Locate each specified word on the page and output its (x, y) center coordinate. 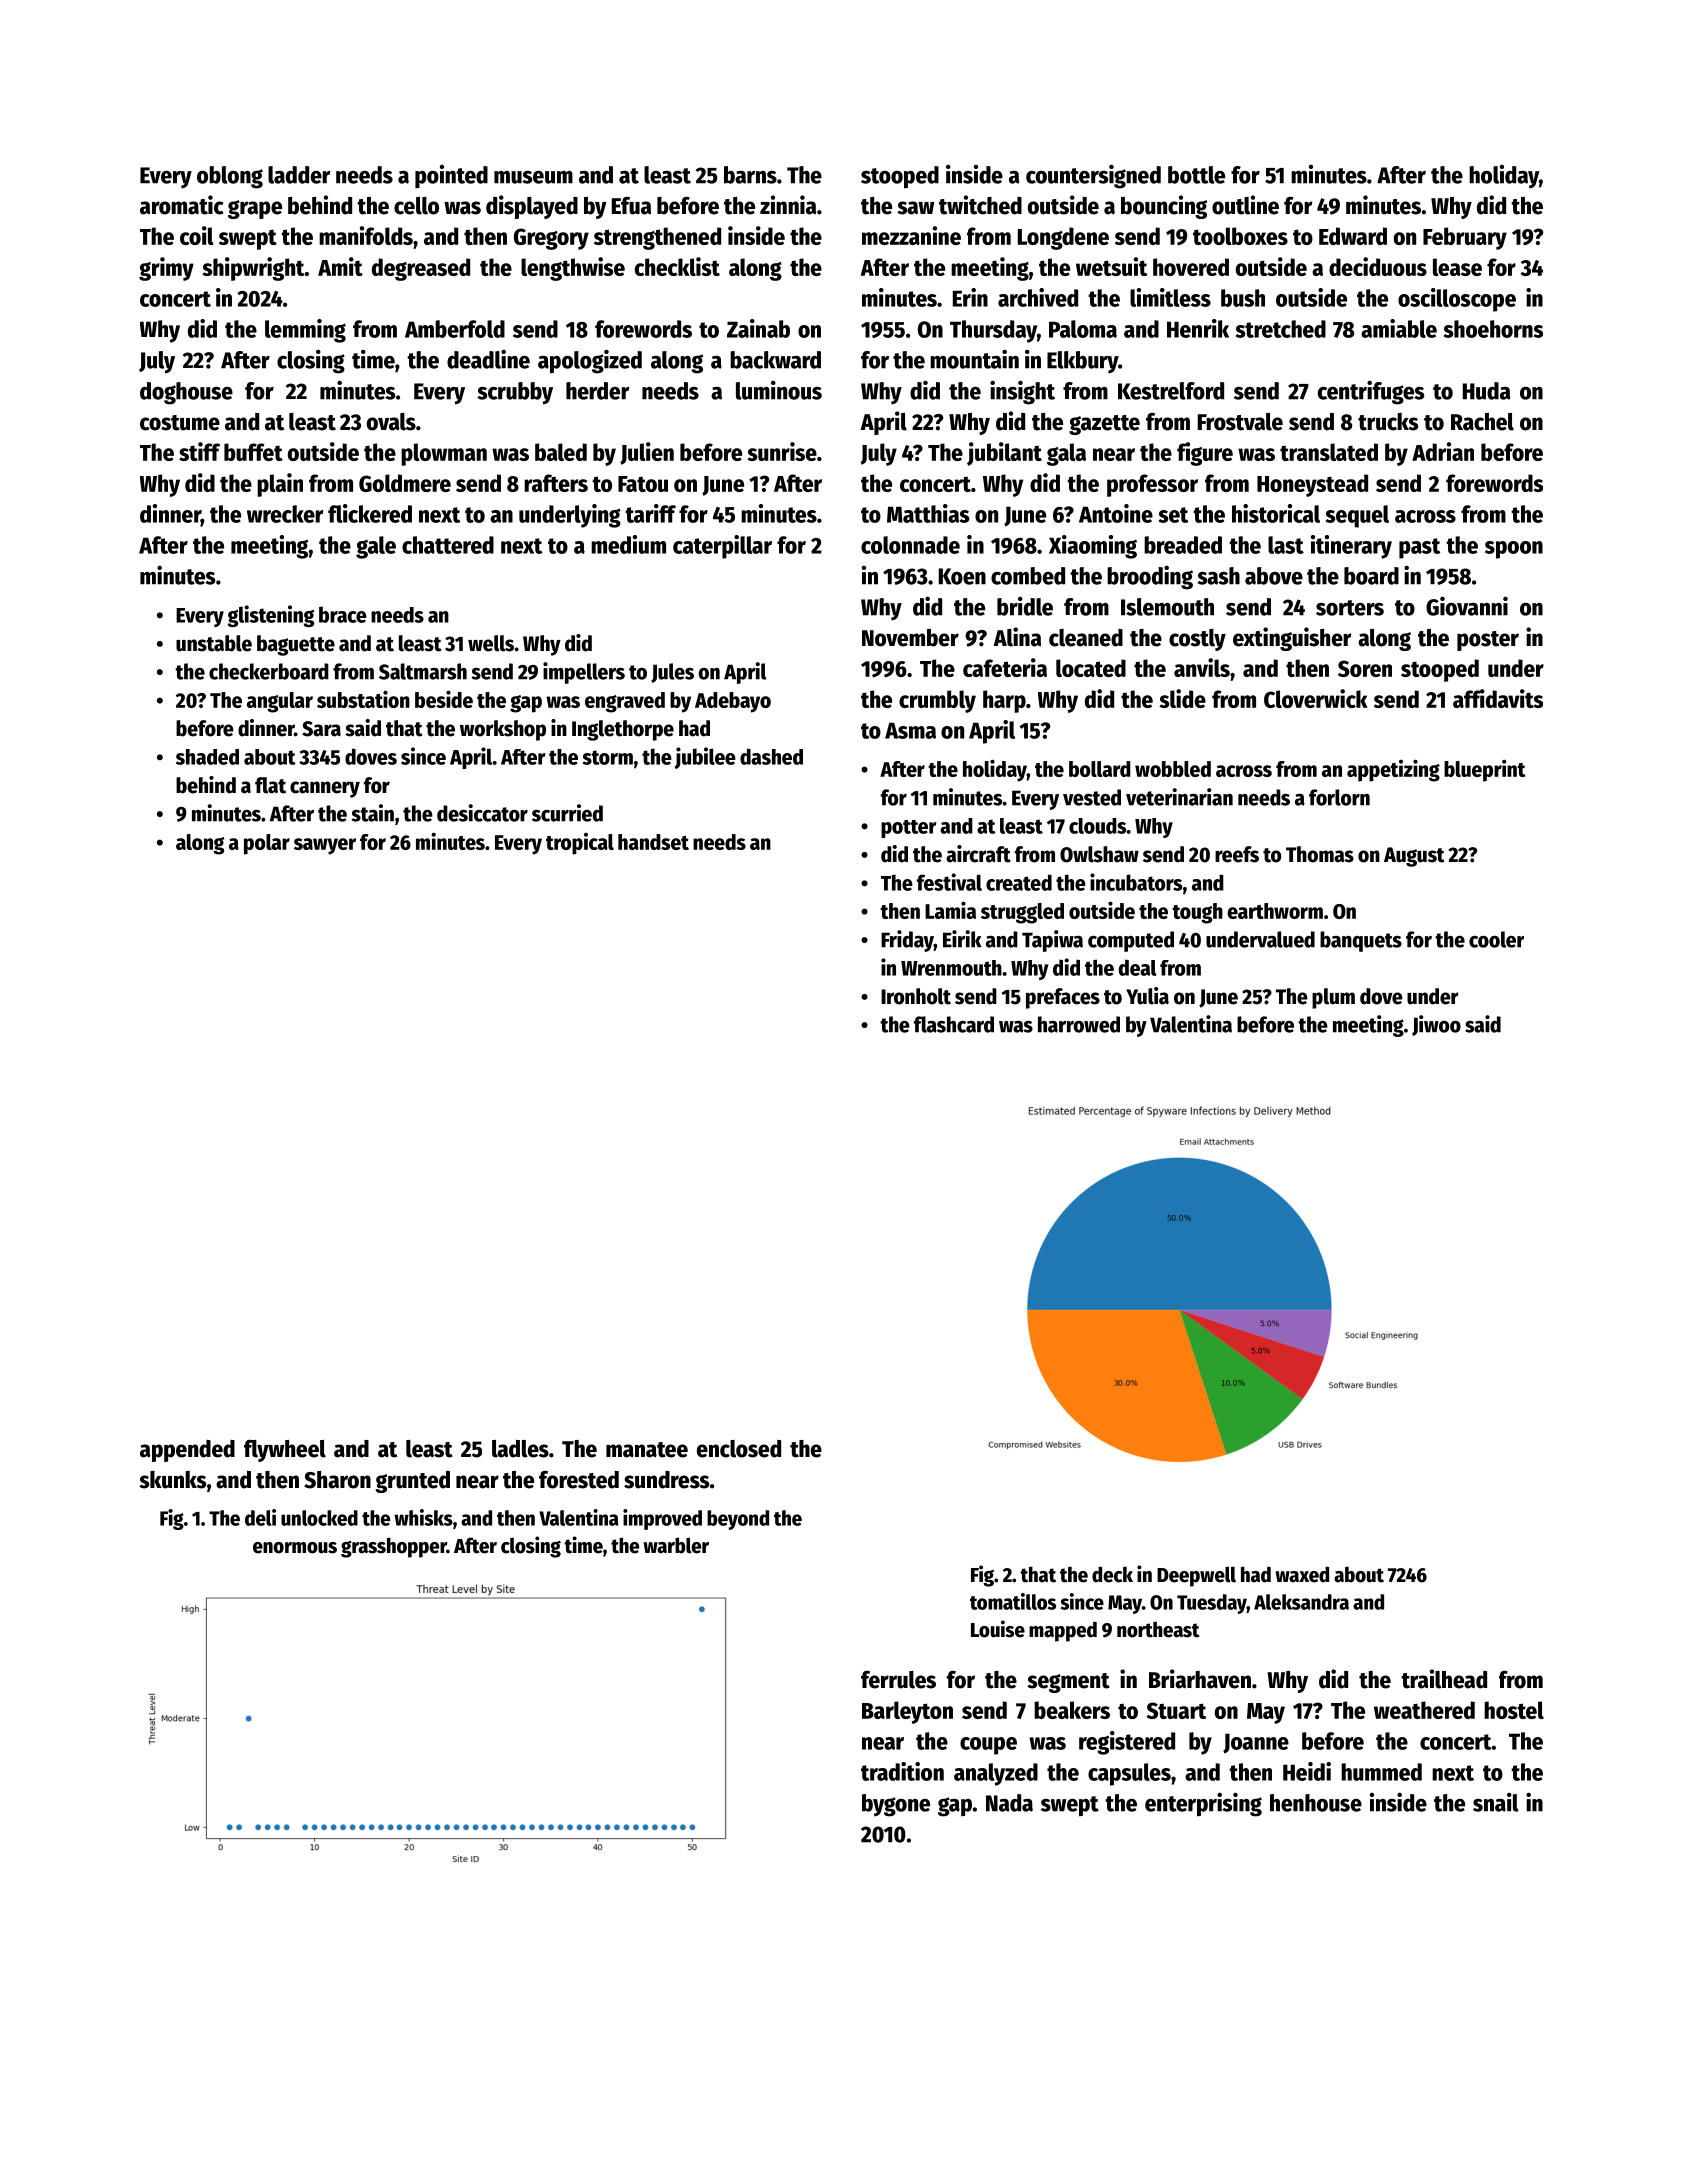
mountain (974, 359)
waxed (1302, 1574)
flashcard (954, 1024)
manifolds (366, 235)
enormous (295, 1548)
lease (1457, 267)
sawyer (325, 846)
